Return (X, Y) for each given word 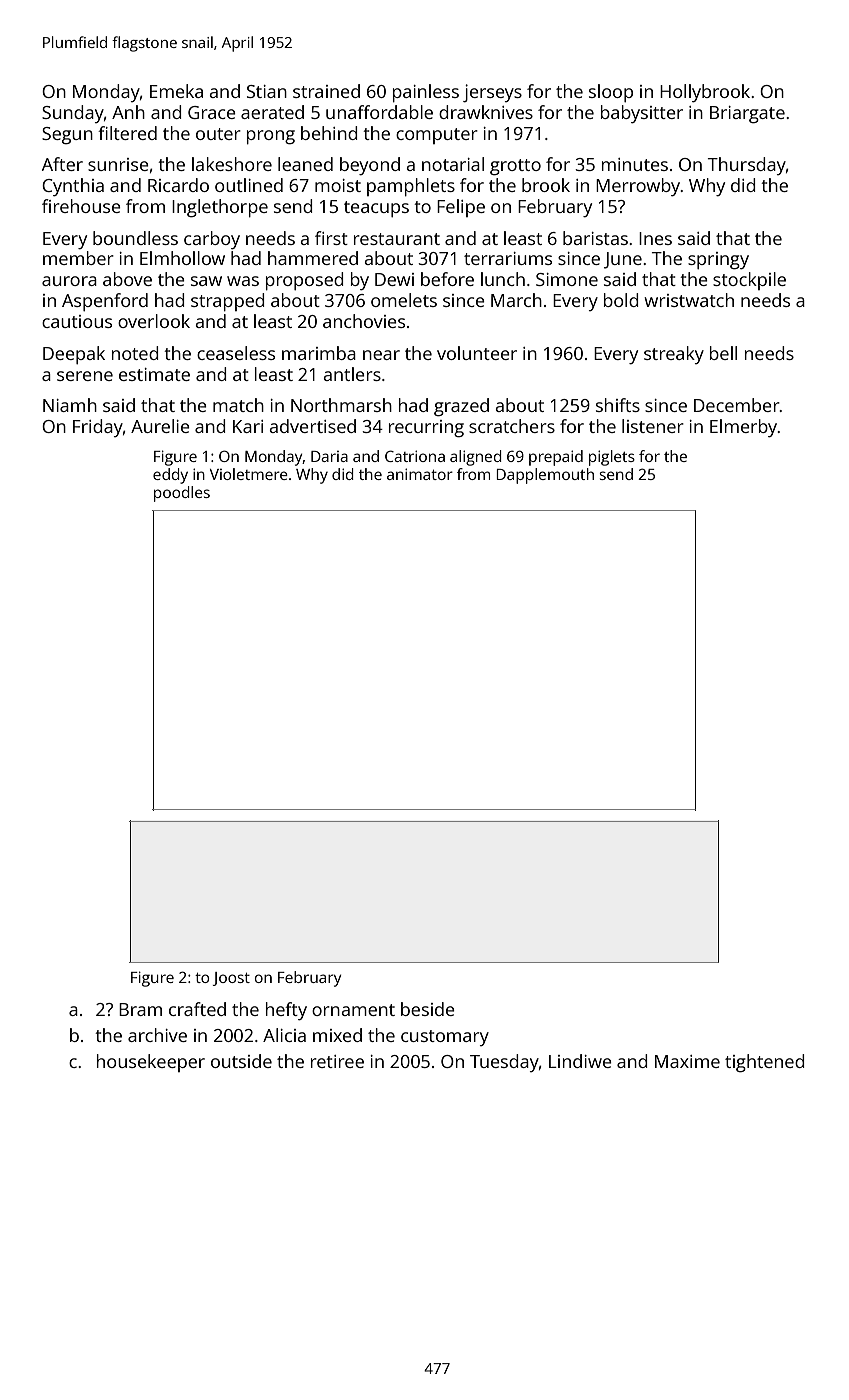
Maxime (687, 1061)
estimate (154, 374)
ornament (353, 1010)
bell (723, 353)
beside (428, 1009)
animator (420, 474)
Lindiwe (580, 1061)
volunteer (477, 353)
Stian (267, 91)
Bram (140, 1009)
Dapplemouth (545, 476)
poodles (182, 494)
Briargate (747, 114)
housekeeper (151, 1063)
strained (326, 91)
